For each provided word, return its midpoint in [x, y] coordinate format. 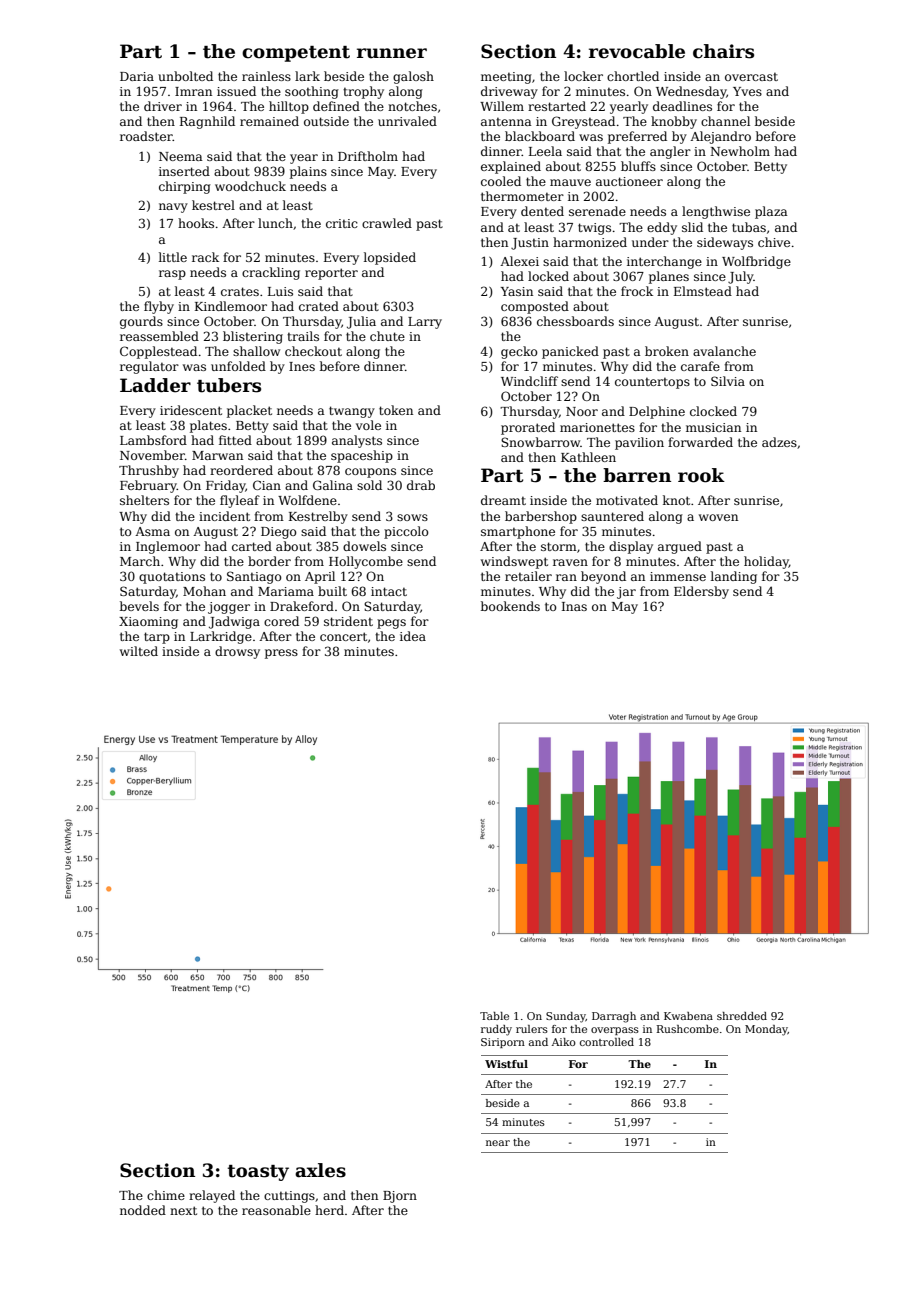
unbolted [185, 76]
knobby [674, 122]
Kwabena [688, 1016]
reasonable [276, 1210]
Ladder [155, 385]
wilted [139, 651]
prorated [528, 428]
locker [583, 76]
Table [494, 1016]
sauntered [612, 516]
